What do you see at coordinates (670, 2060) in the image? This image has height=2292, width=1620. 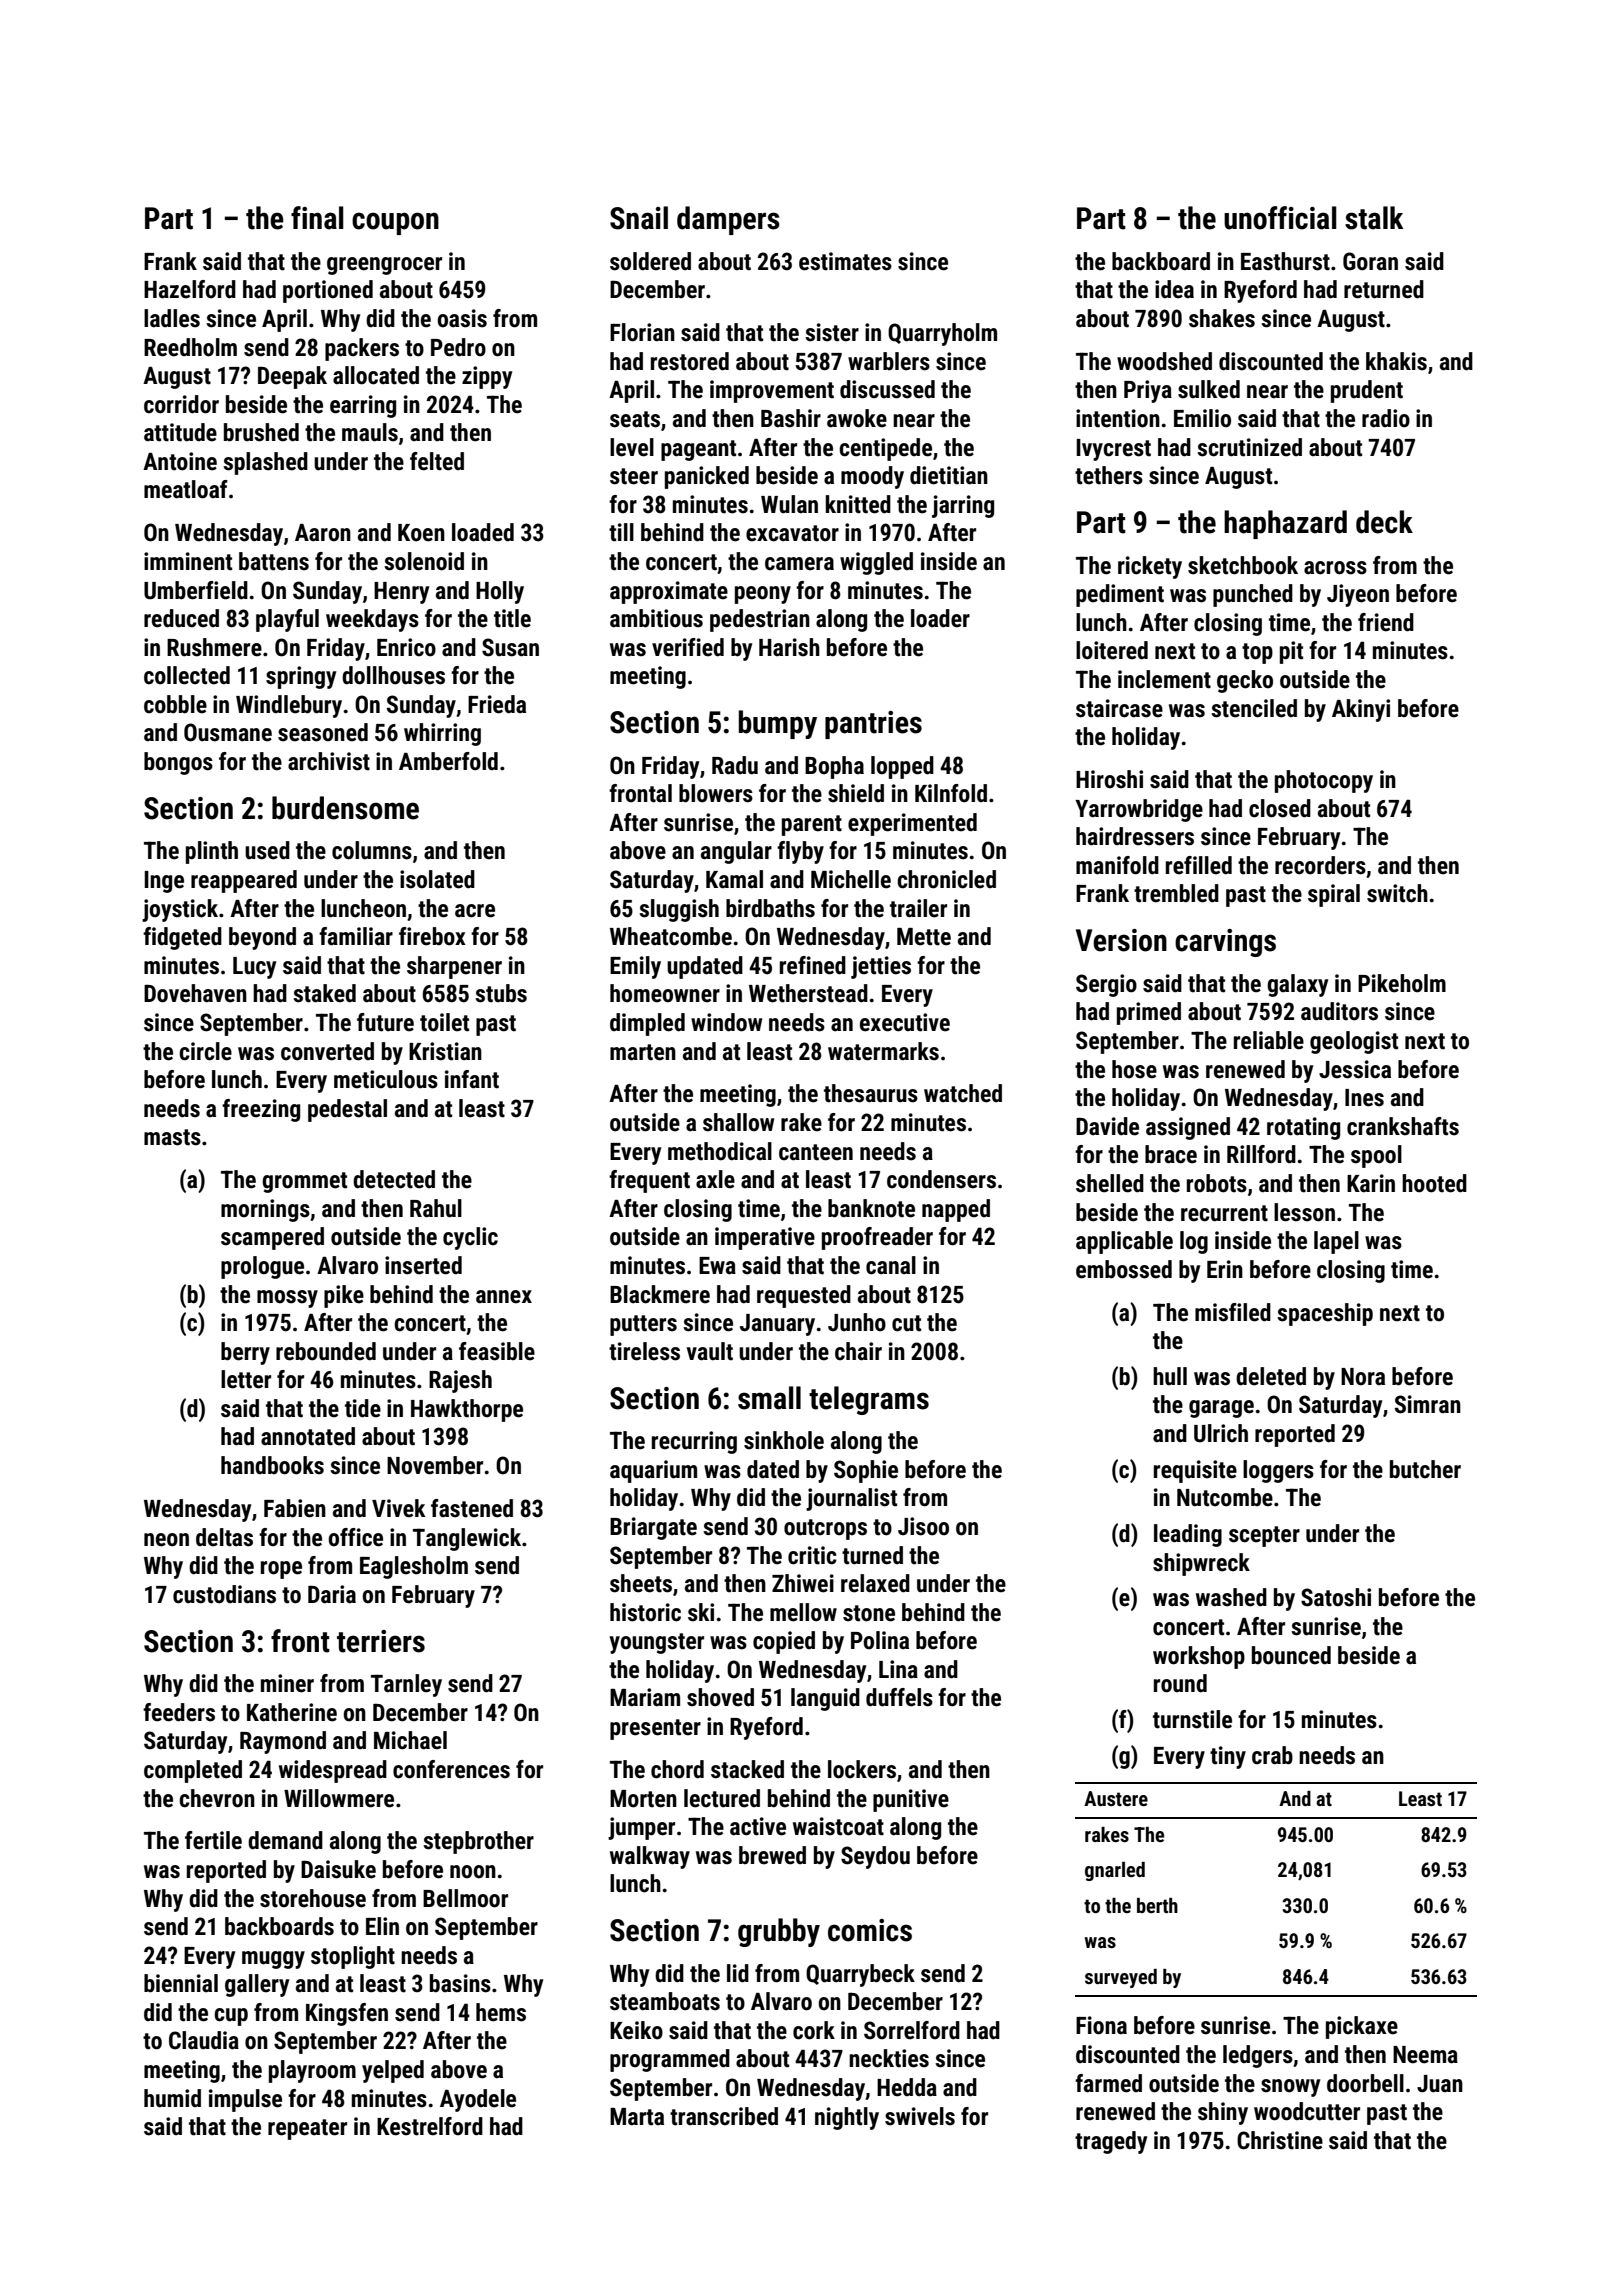 I see `programmed` at bounding box center [670, 2060].
